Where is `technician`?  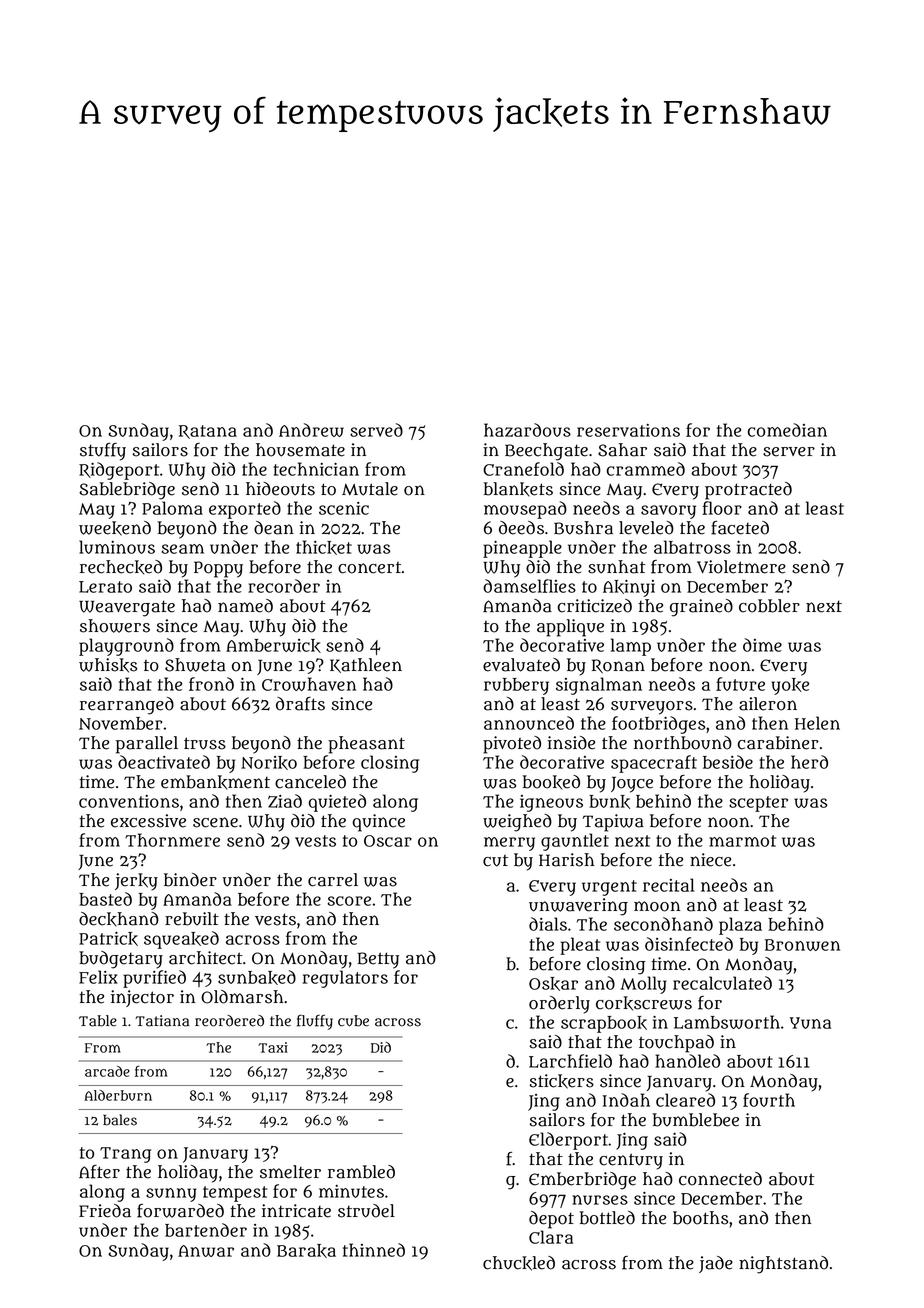
technician is located at coordinates (316, 469).
